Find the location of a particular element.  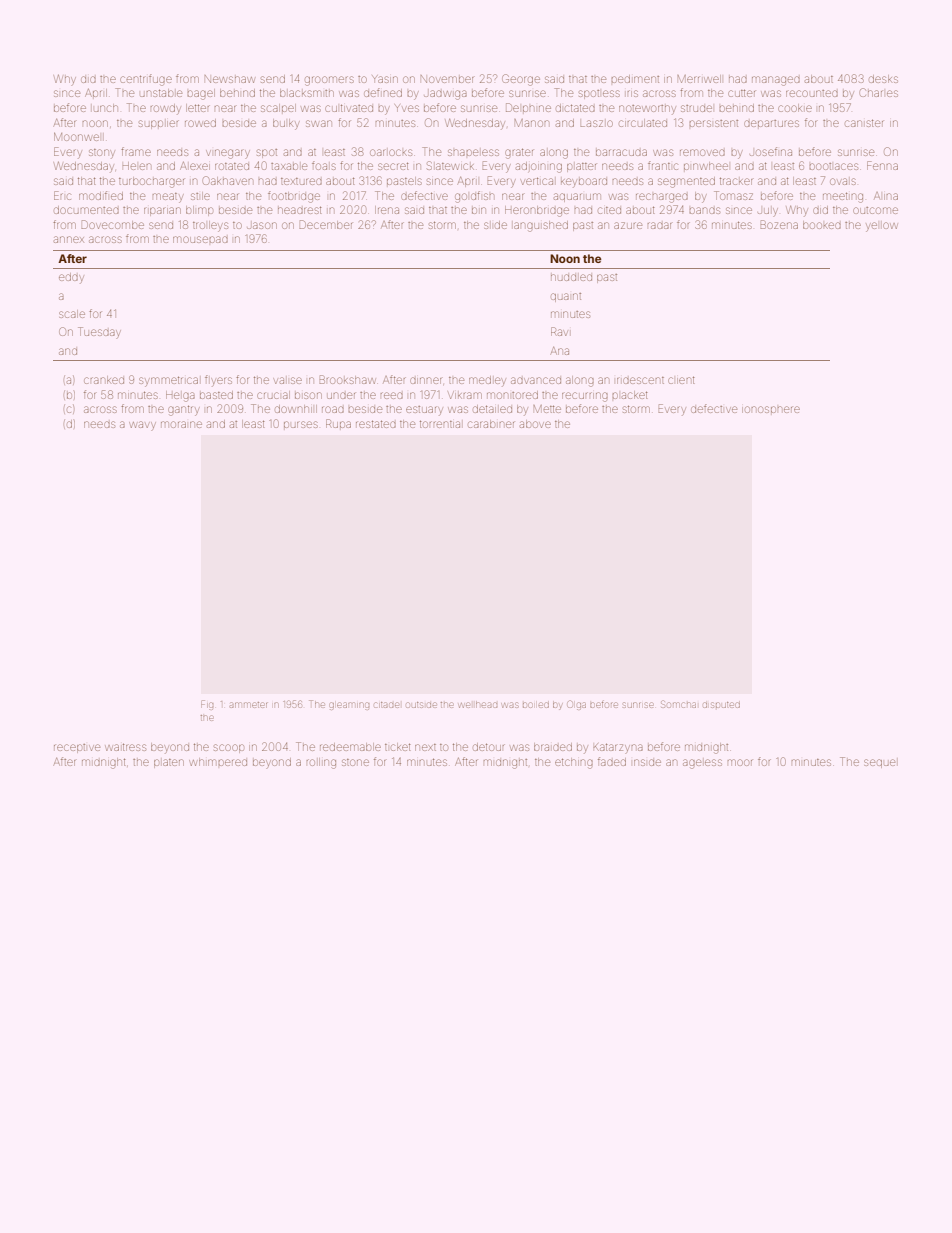

booked is located at coordinates (822, 225).
